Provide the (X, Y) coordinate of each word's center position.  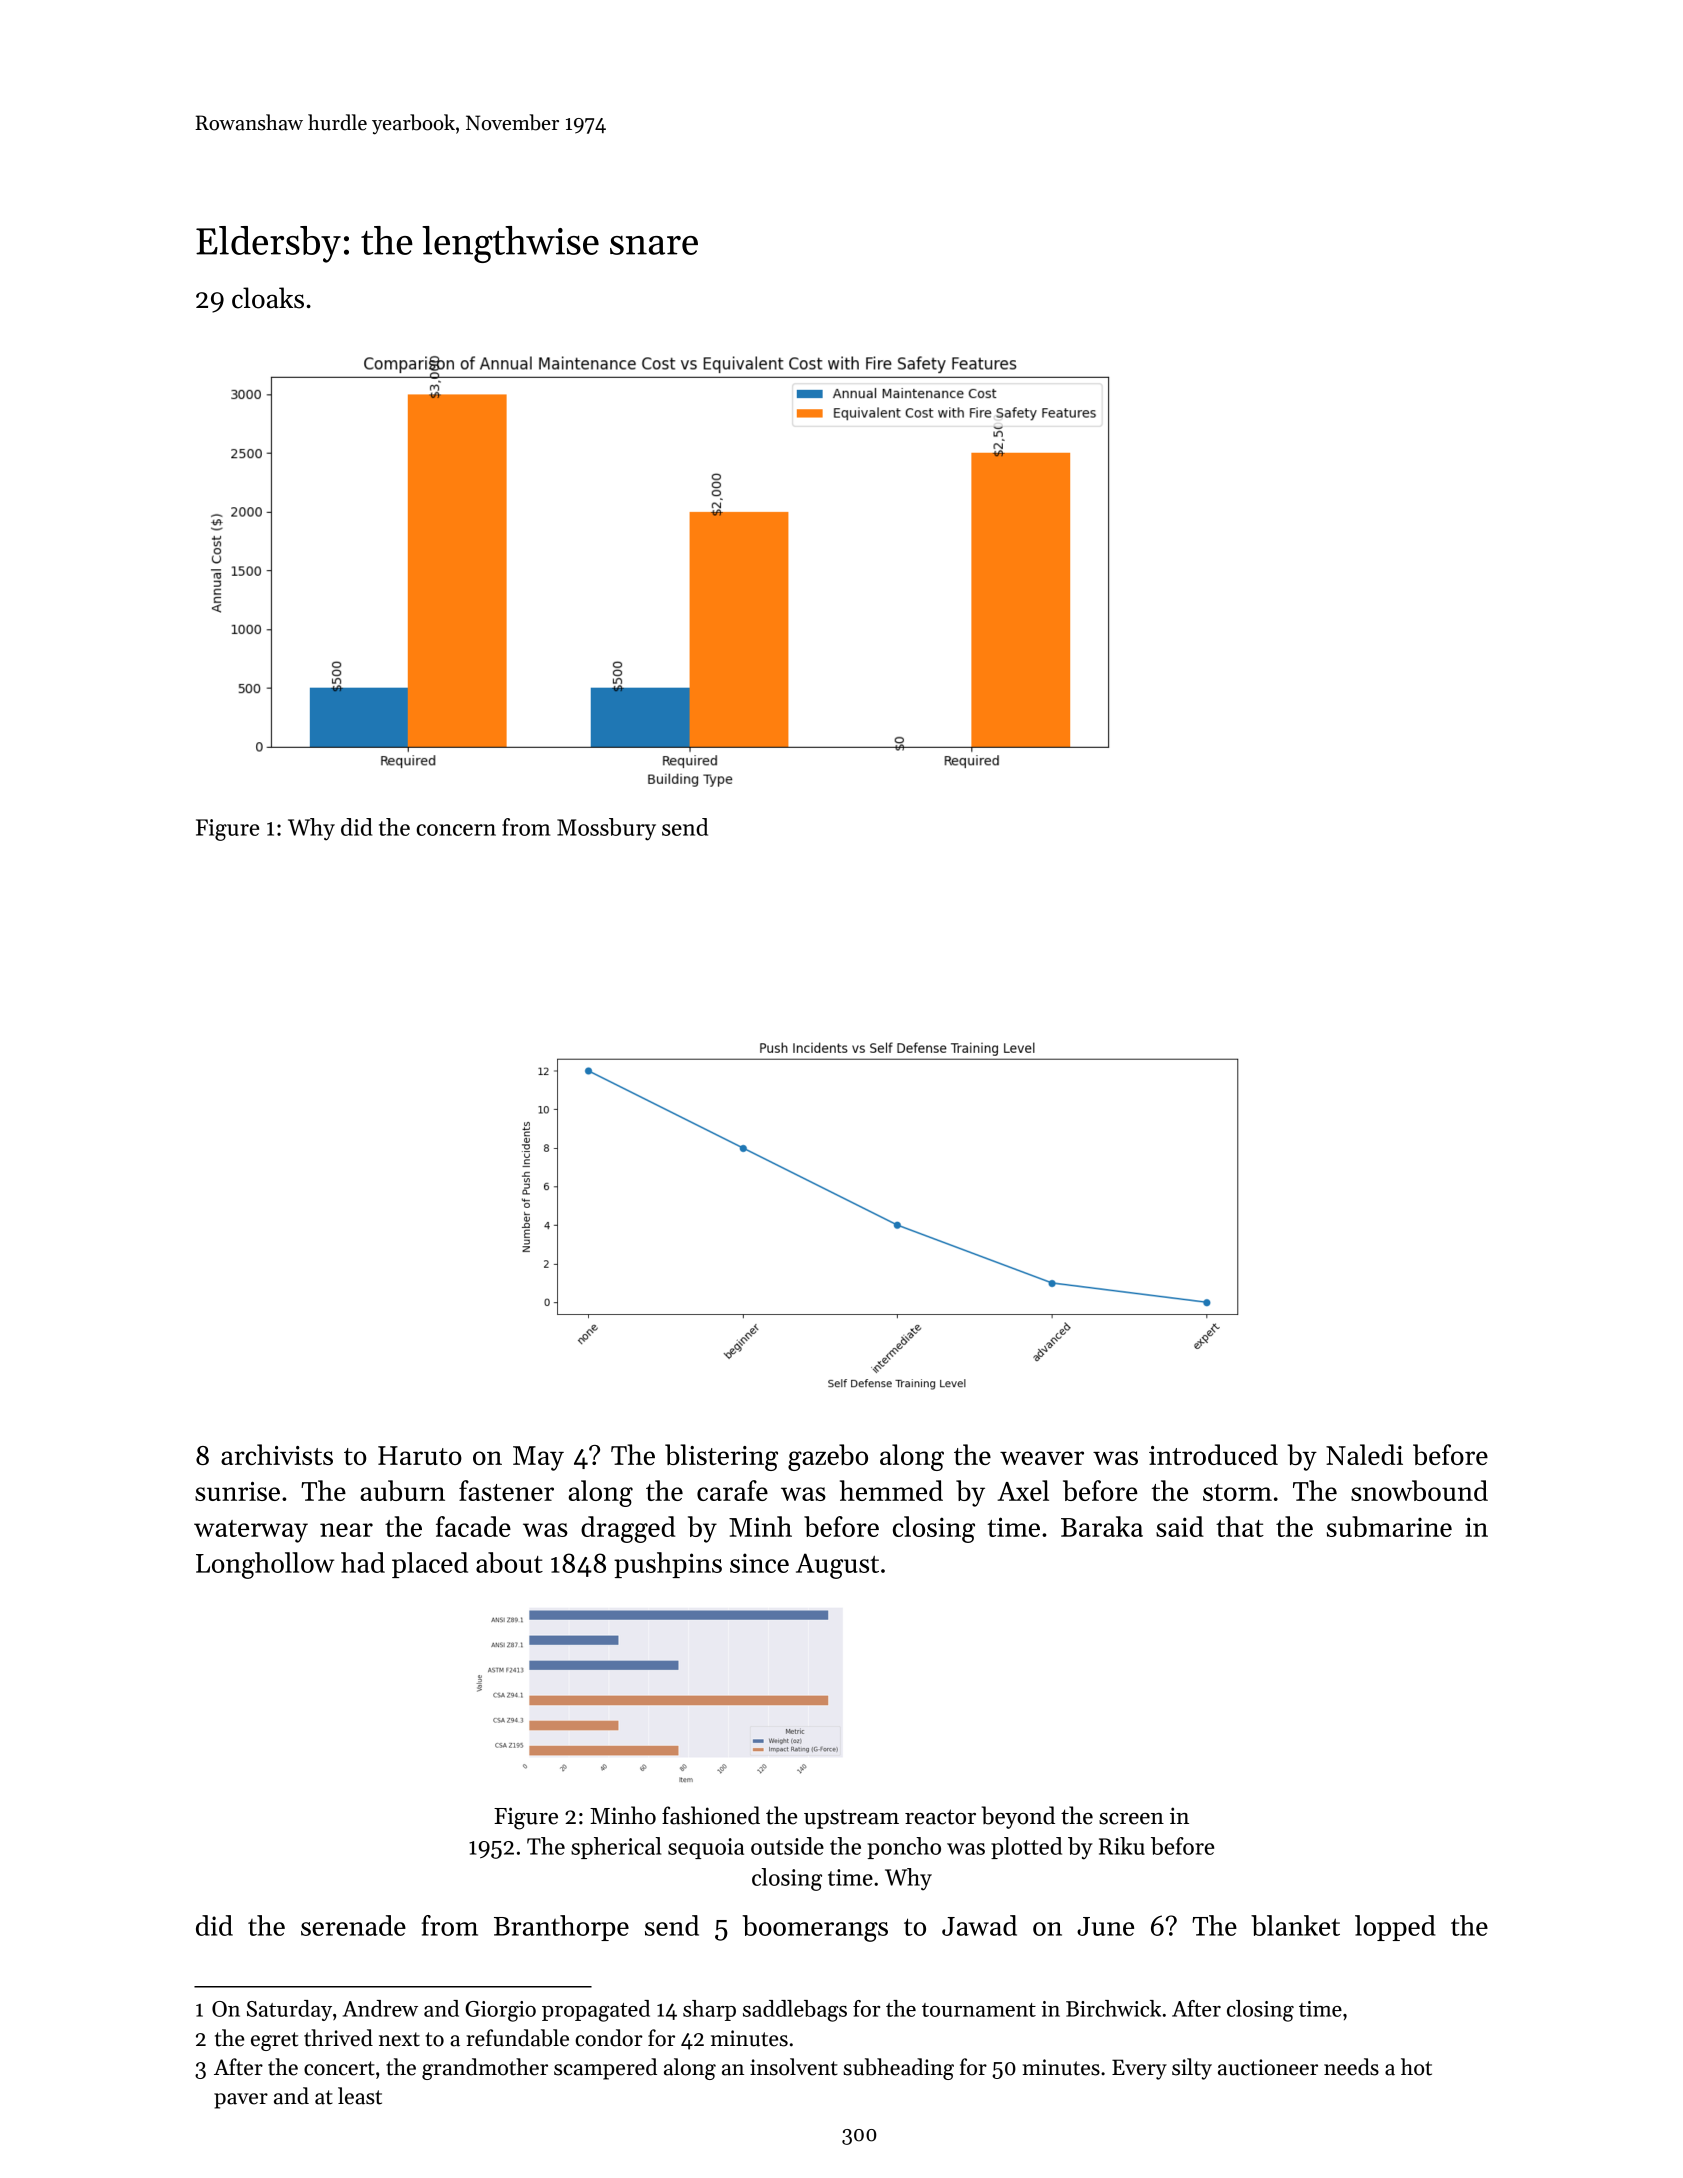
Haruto (420, 1455)
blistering (721, 1457)
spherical (616, 1848)
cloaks (268, 298)
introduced (1213, 1454)
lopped (1395, 1928)
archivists (277, 1454)
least (360, 2096)
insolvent (794, 2067)
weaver (1042, 1458)
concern (456, 830)
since (759, 1563)
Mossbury (606, 829)
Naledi (1364, 1454)
